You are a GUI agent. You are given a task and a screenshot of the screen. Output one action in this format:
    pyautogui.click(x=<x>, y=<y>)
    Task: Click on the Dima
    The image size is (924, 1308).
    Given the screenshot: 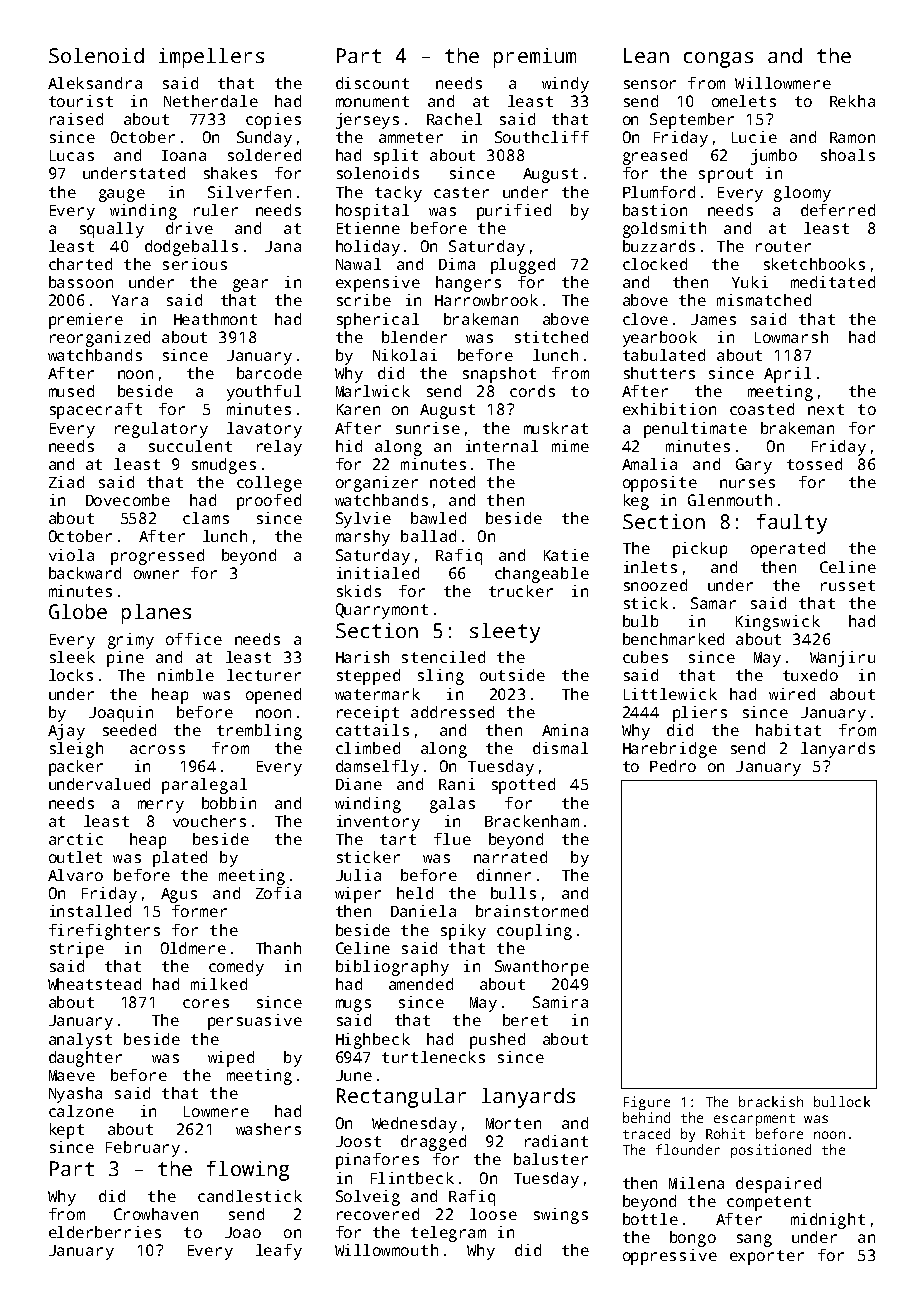 What is the action you would take?
    pyautogui.click(x=457, y=264)
